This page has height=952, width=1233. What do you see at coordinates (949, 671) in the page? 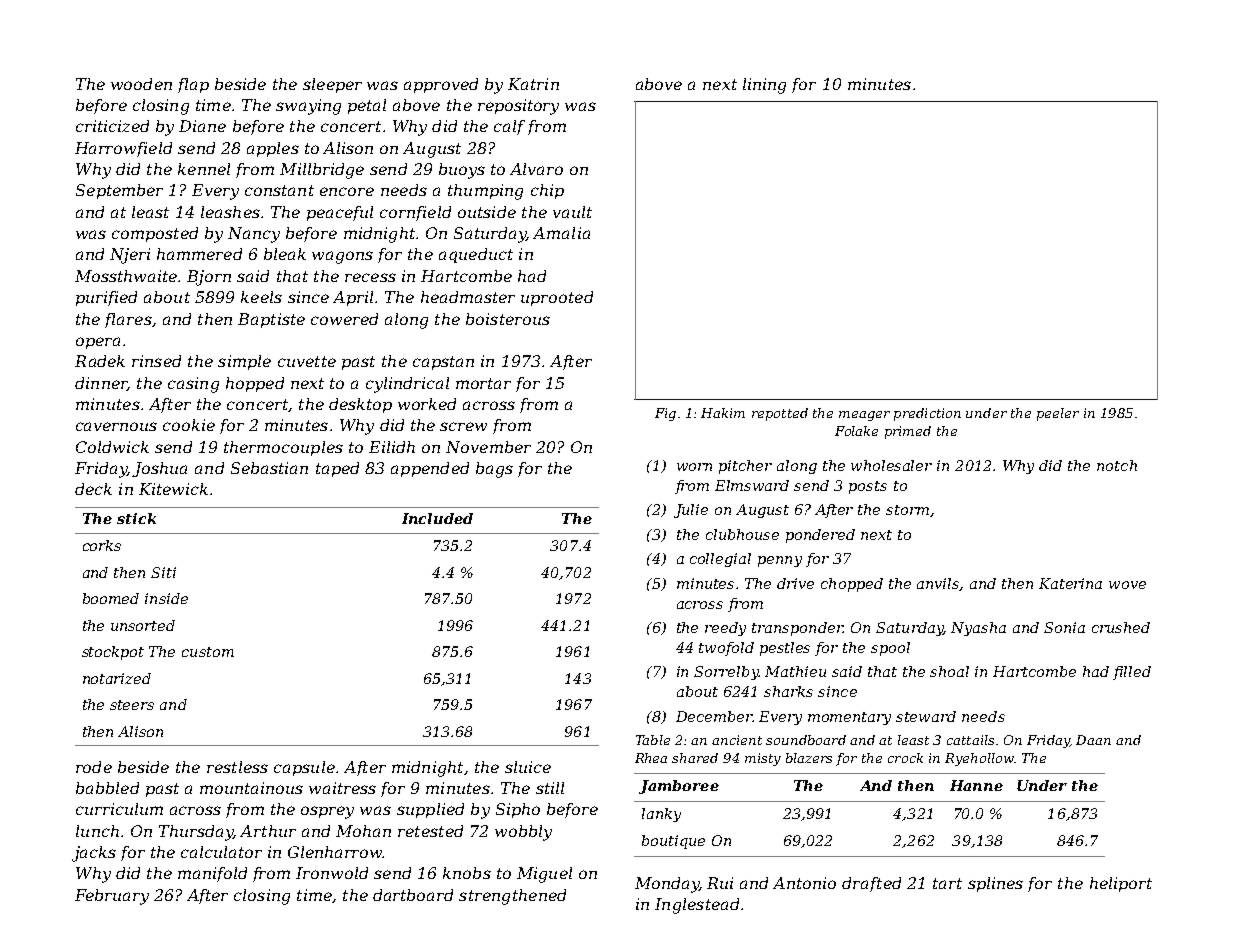
I see `shoal` at bounding box center [949, 671].
